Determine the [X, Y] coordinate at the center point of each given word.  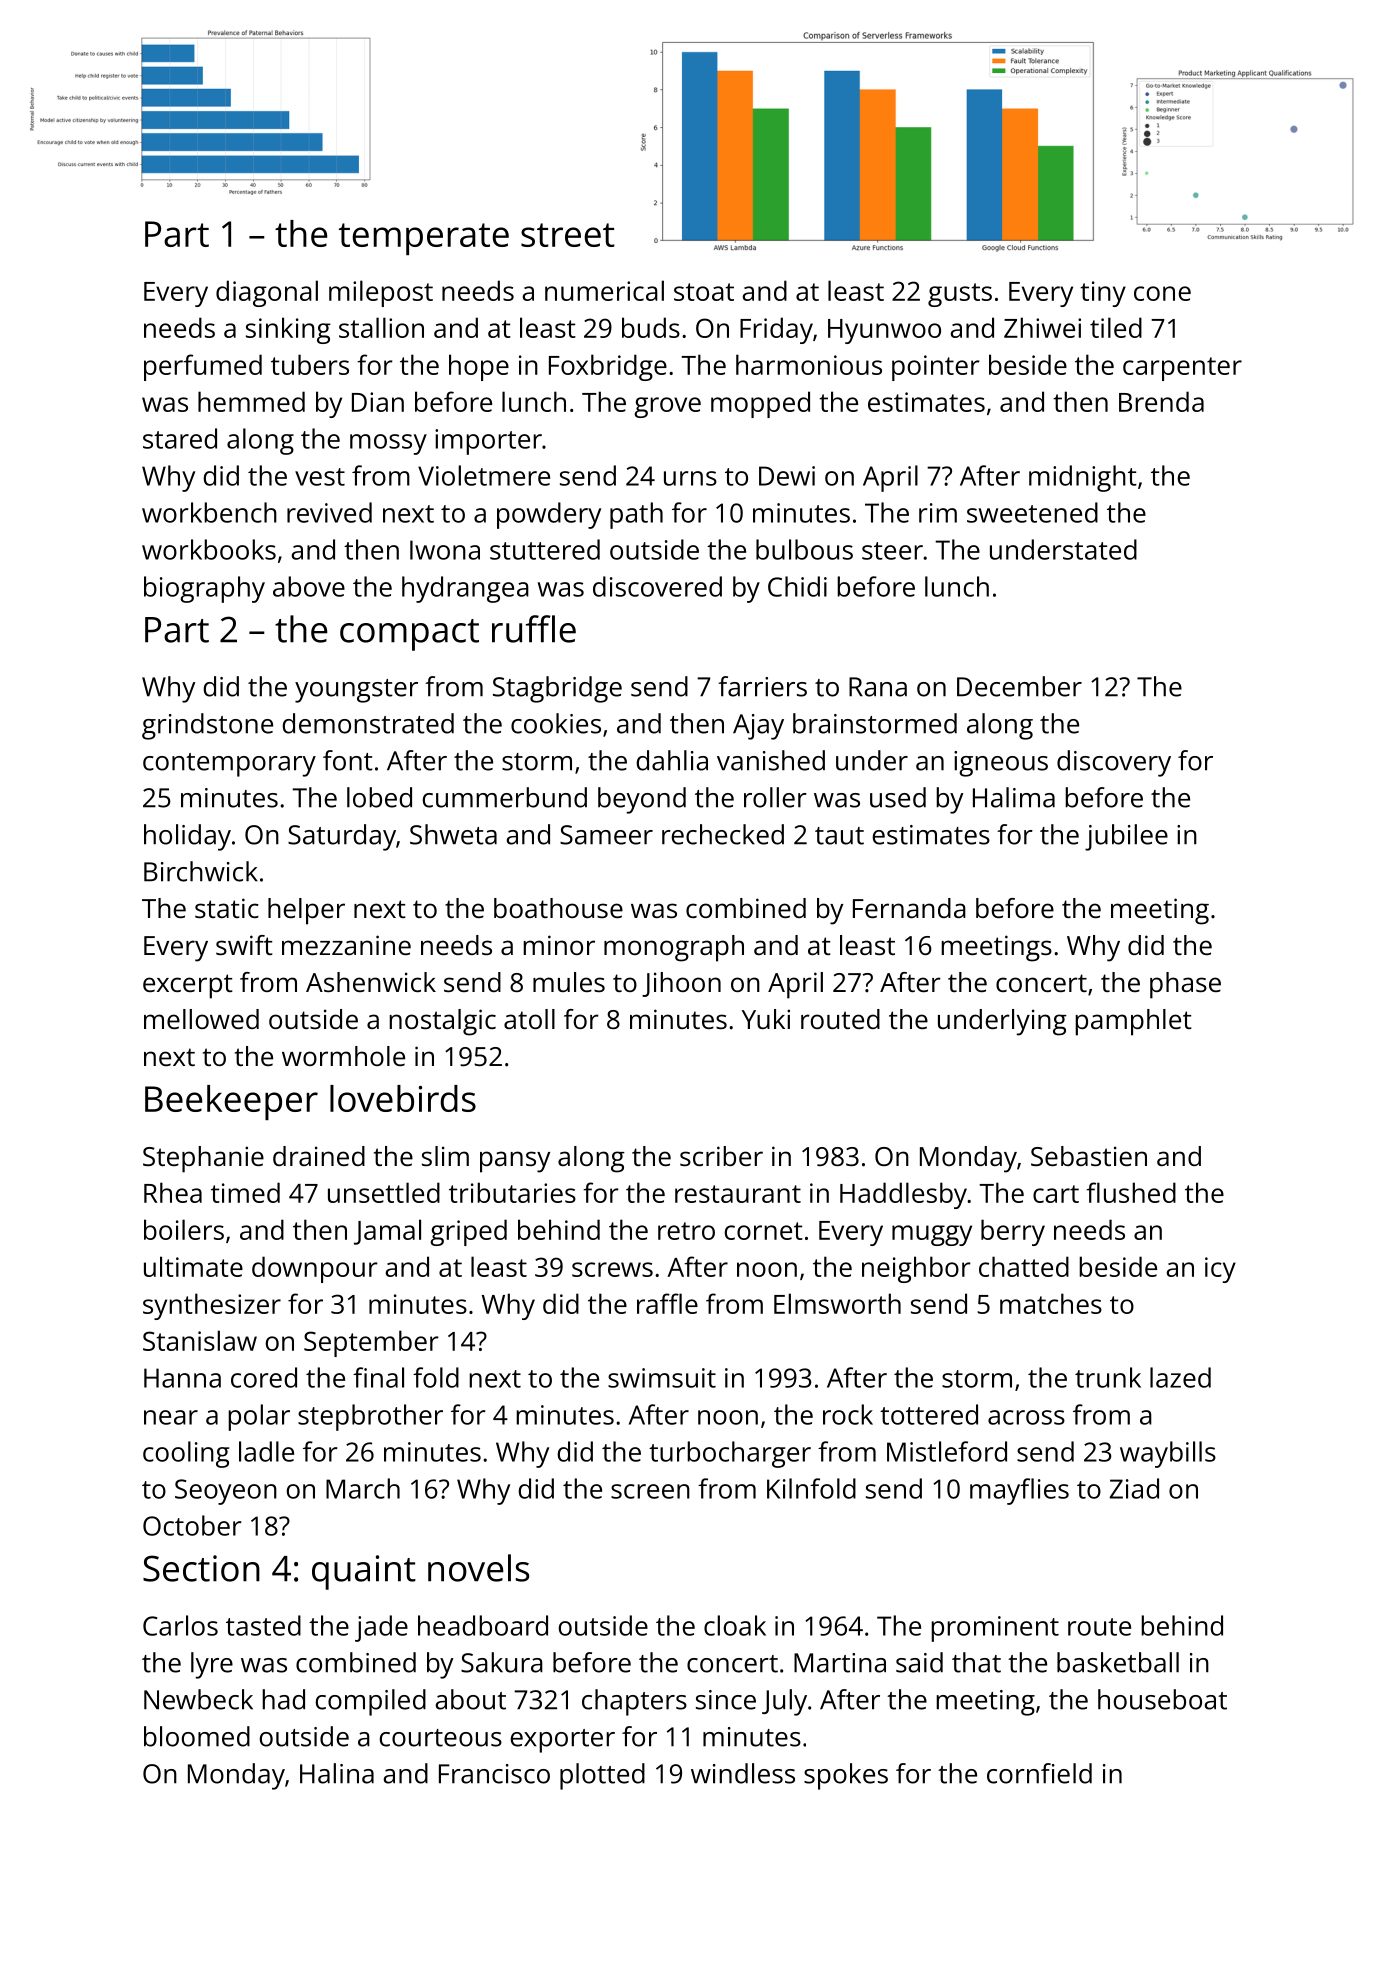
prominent [995, 1629]
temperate [424, 239]
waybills [1168, 1454]
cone [1162, 293]
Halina [337, 1773]
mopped [760, 404]
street [568, 235]
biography [204, 589]
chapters [634, 1702]
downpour [315, 1269]
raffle [667, 1303]
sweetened [1032, 512]
